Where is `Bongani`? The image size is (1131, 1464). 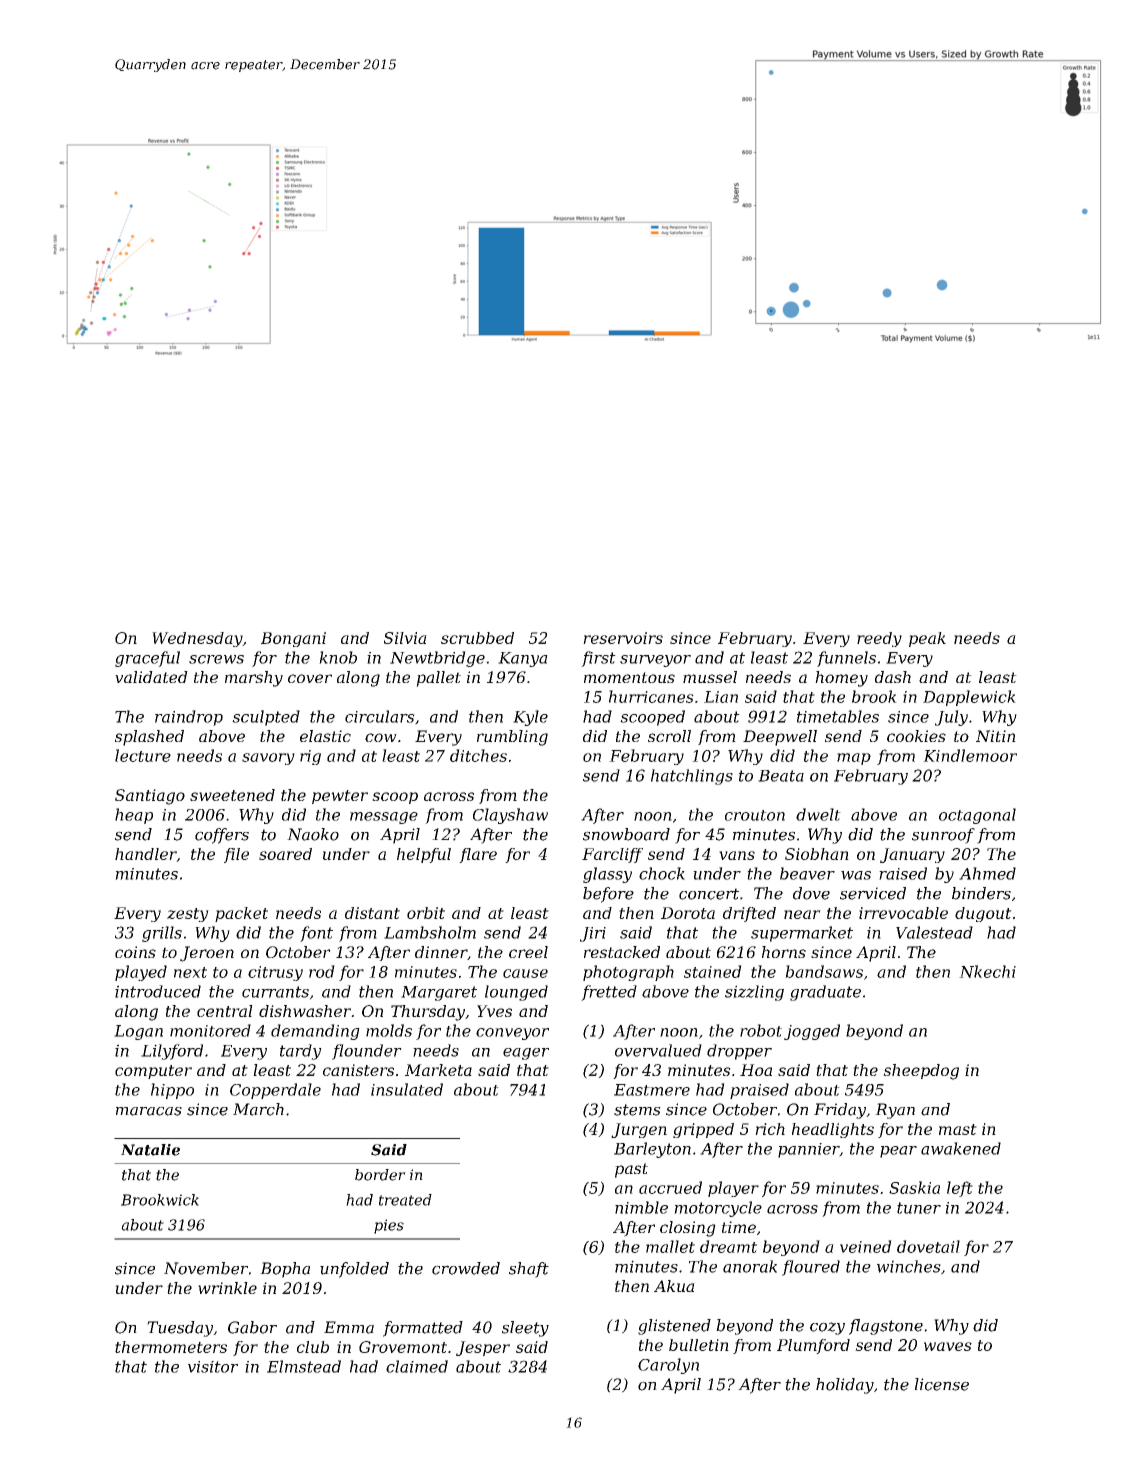 Bongani is located at coordinates (293, 639).
